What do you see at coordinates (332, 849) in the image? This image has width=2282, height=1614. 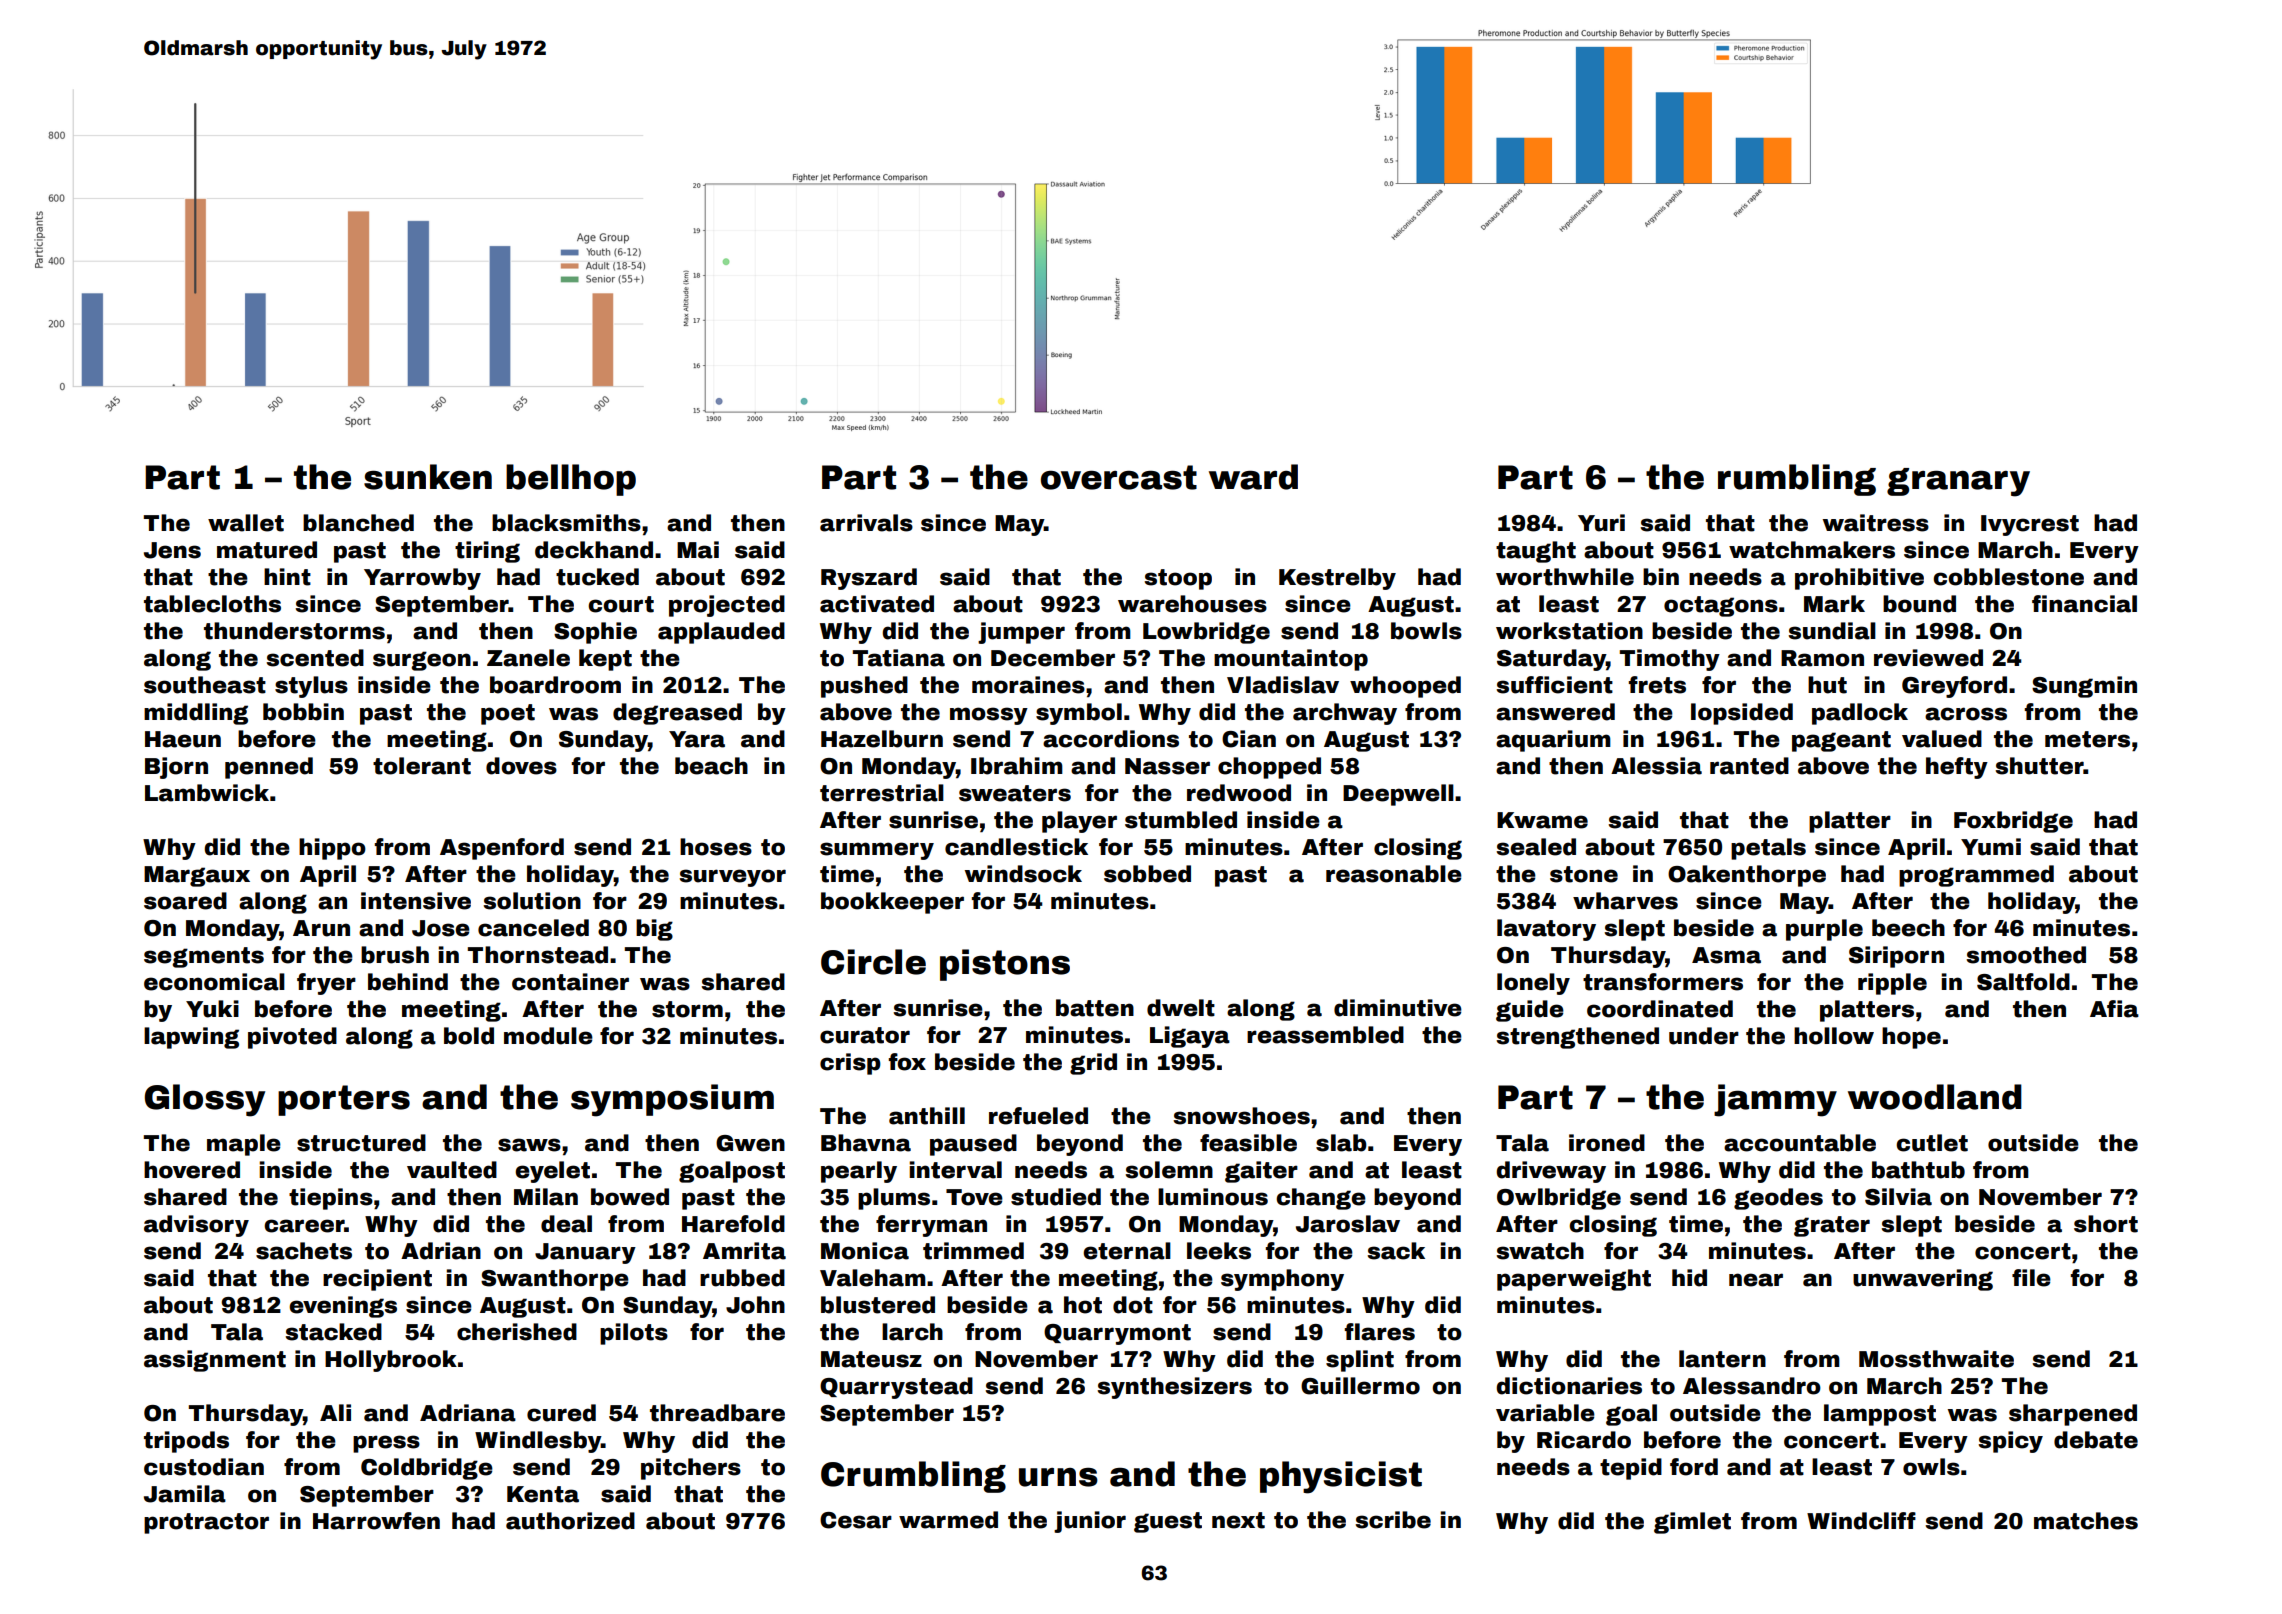 I see `hippo` at bounding box center [332, 849].
